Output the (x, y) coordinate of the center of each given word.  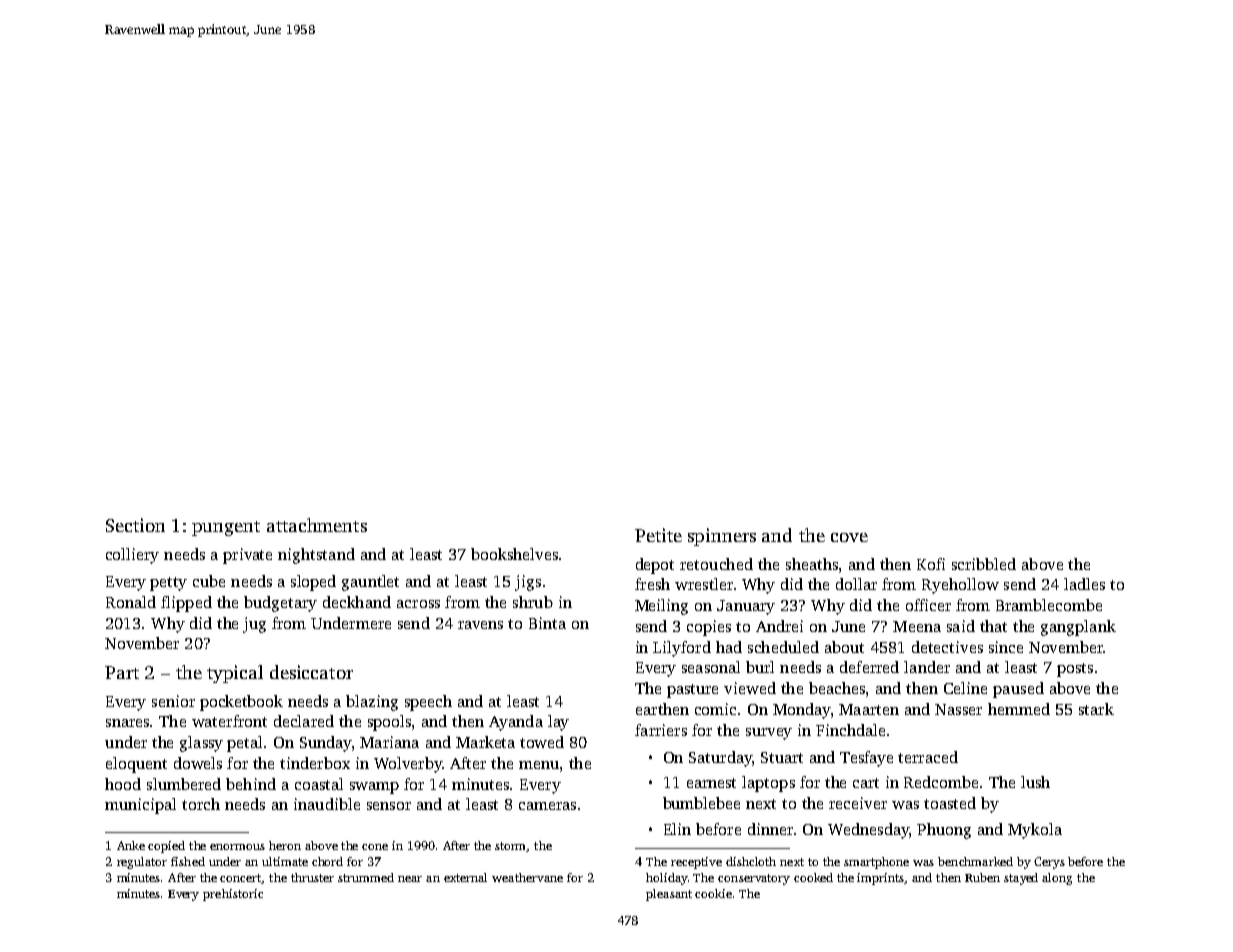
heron (285, 845)
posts (1075, 670)
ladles (1084, 584)
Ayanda (516, 723)
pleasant (669, 895)
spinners (722, 537)
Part (122, 672)
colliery (132, 556)
